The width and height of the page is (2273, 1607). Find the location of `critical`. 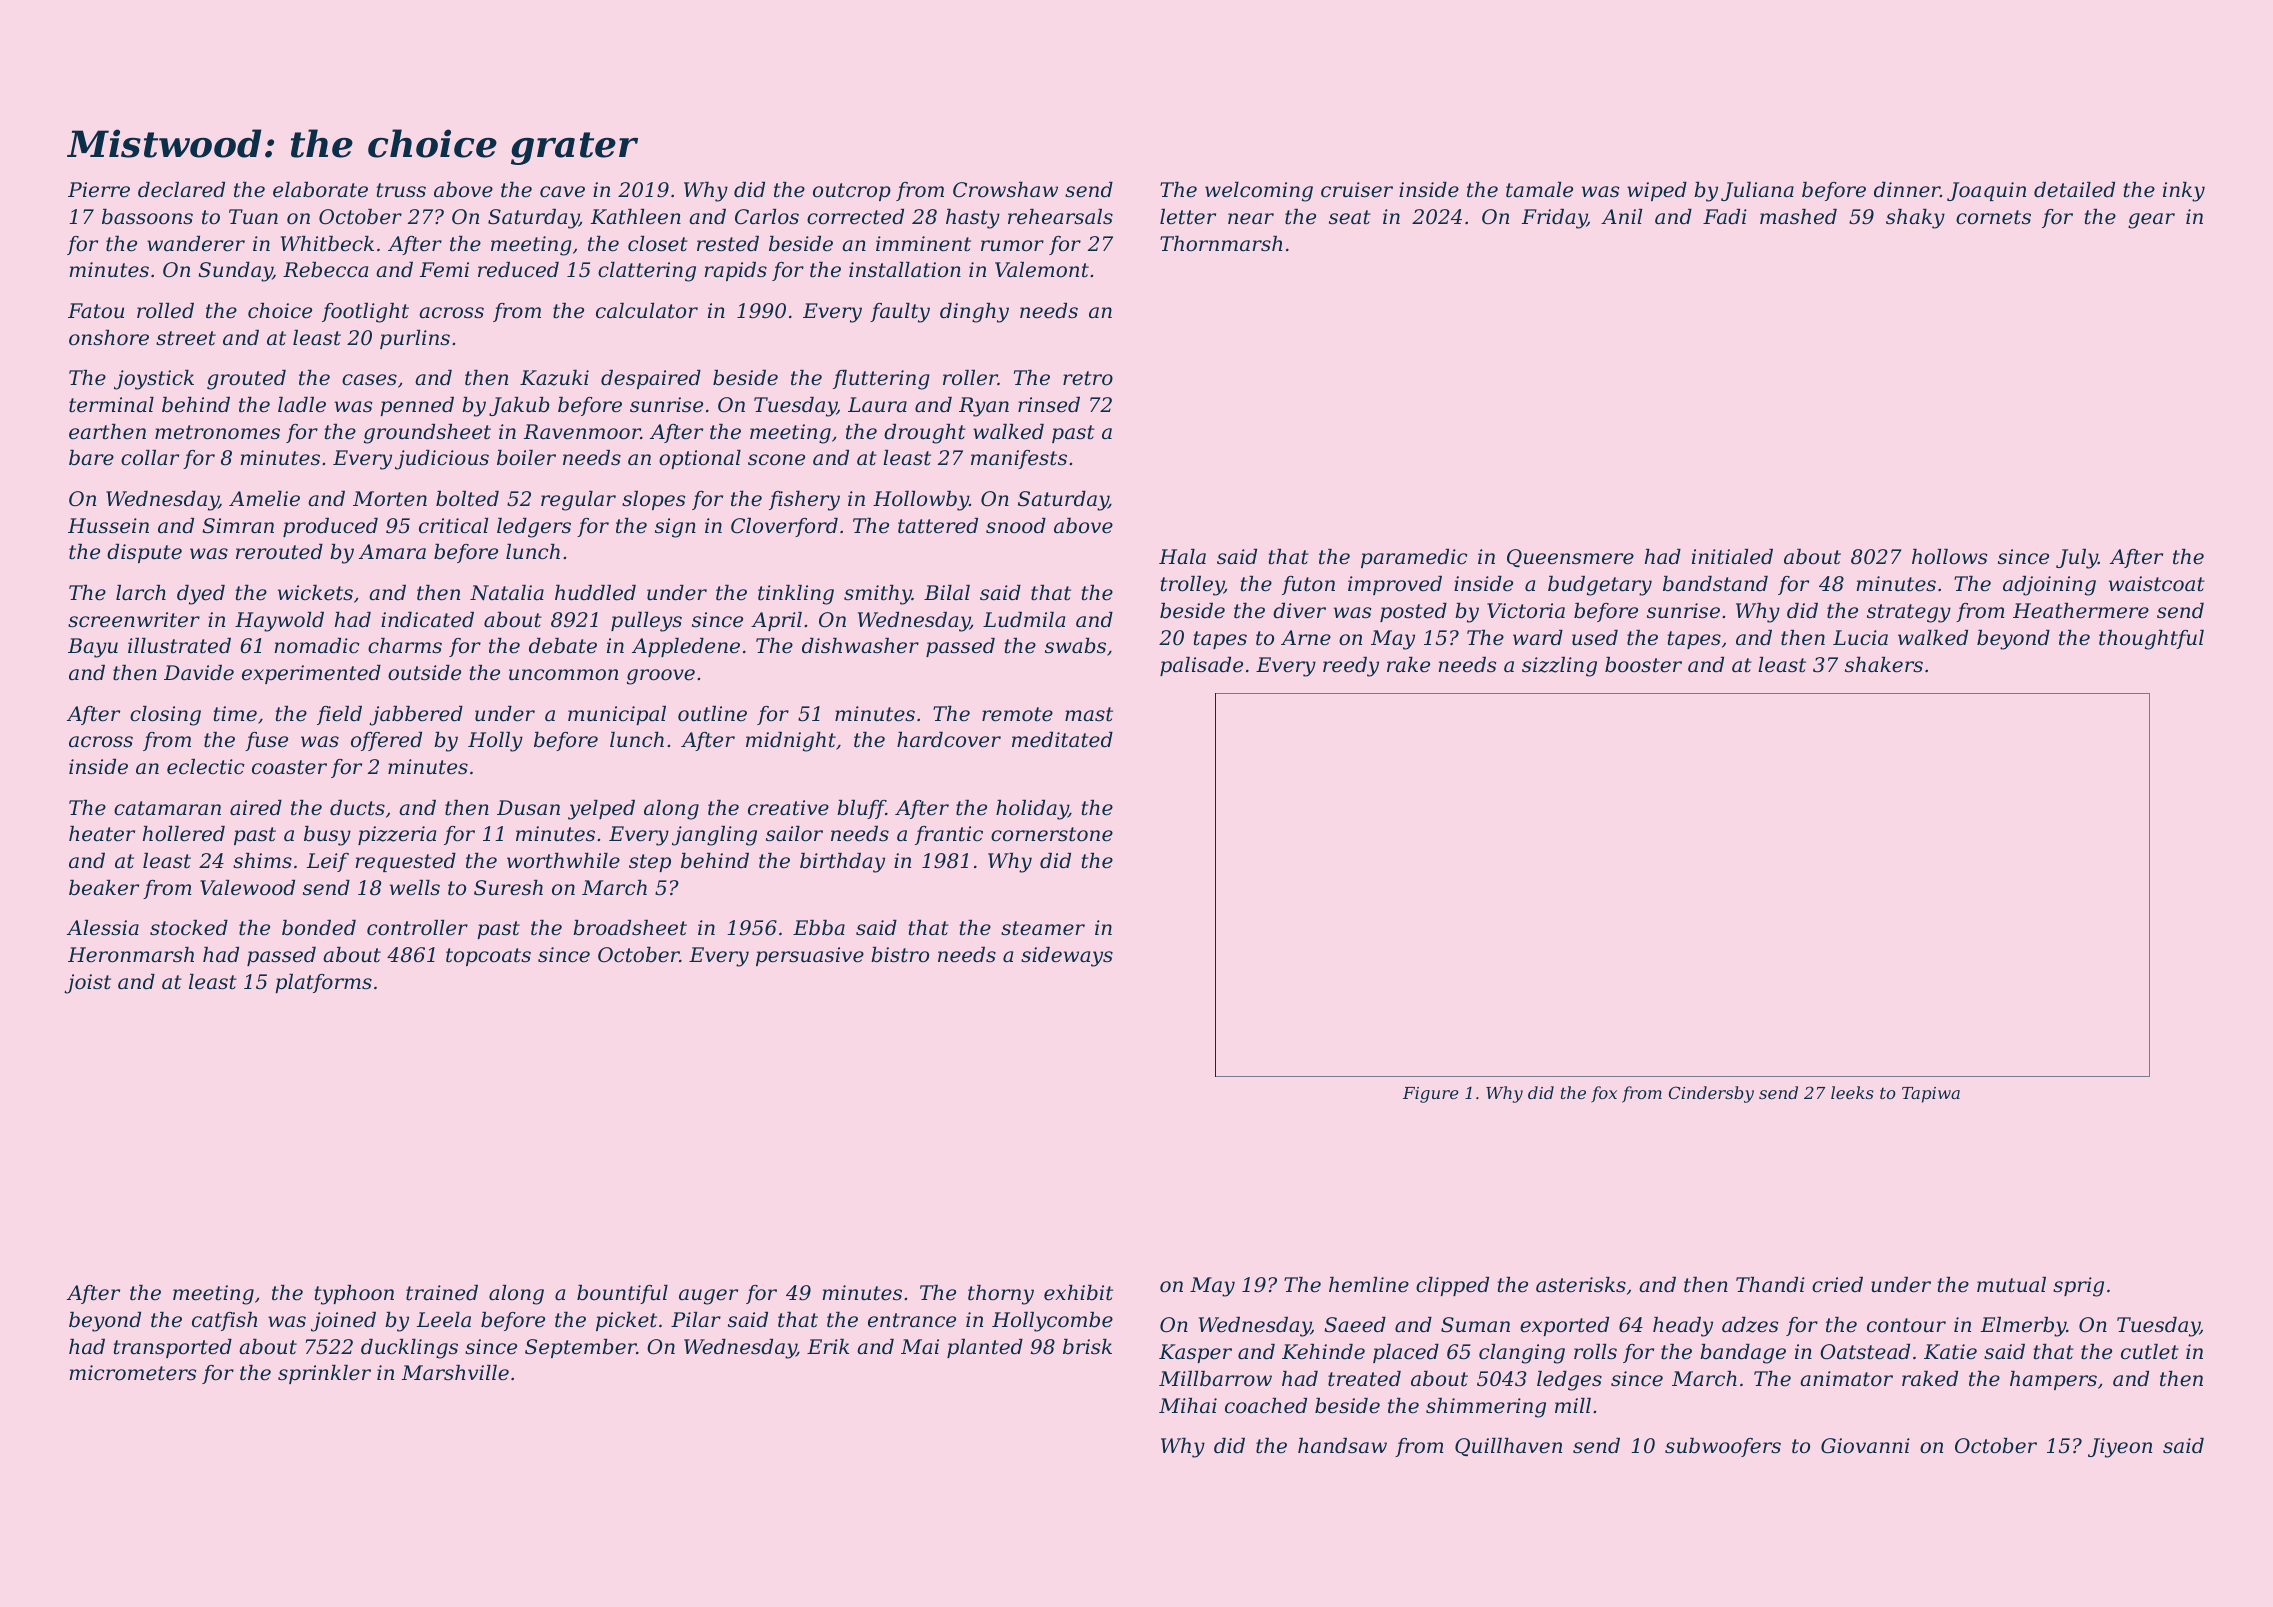

critical is located at coordinates (453, 526).
